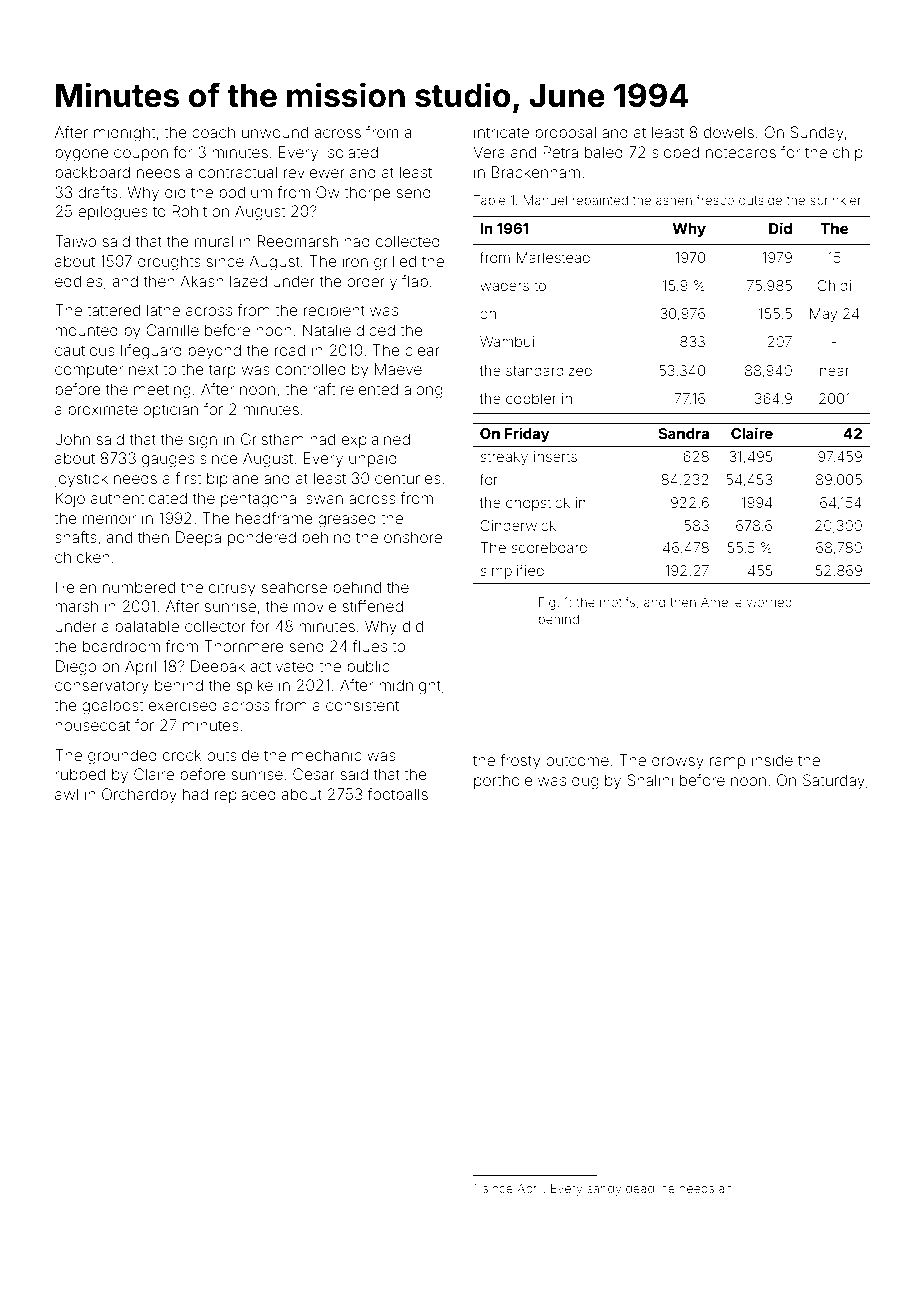 Image resolution: width=924 pixels, height=1308 pixels. Describe the element at coordinates (678, 762) in the screenshot. I see `drowsy` at that location.
